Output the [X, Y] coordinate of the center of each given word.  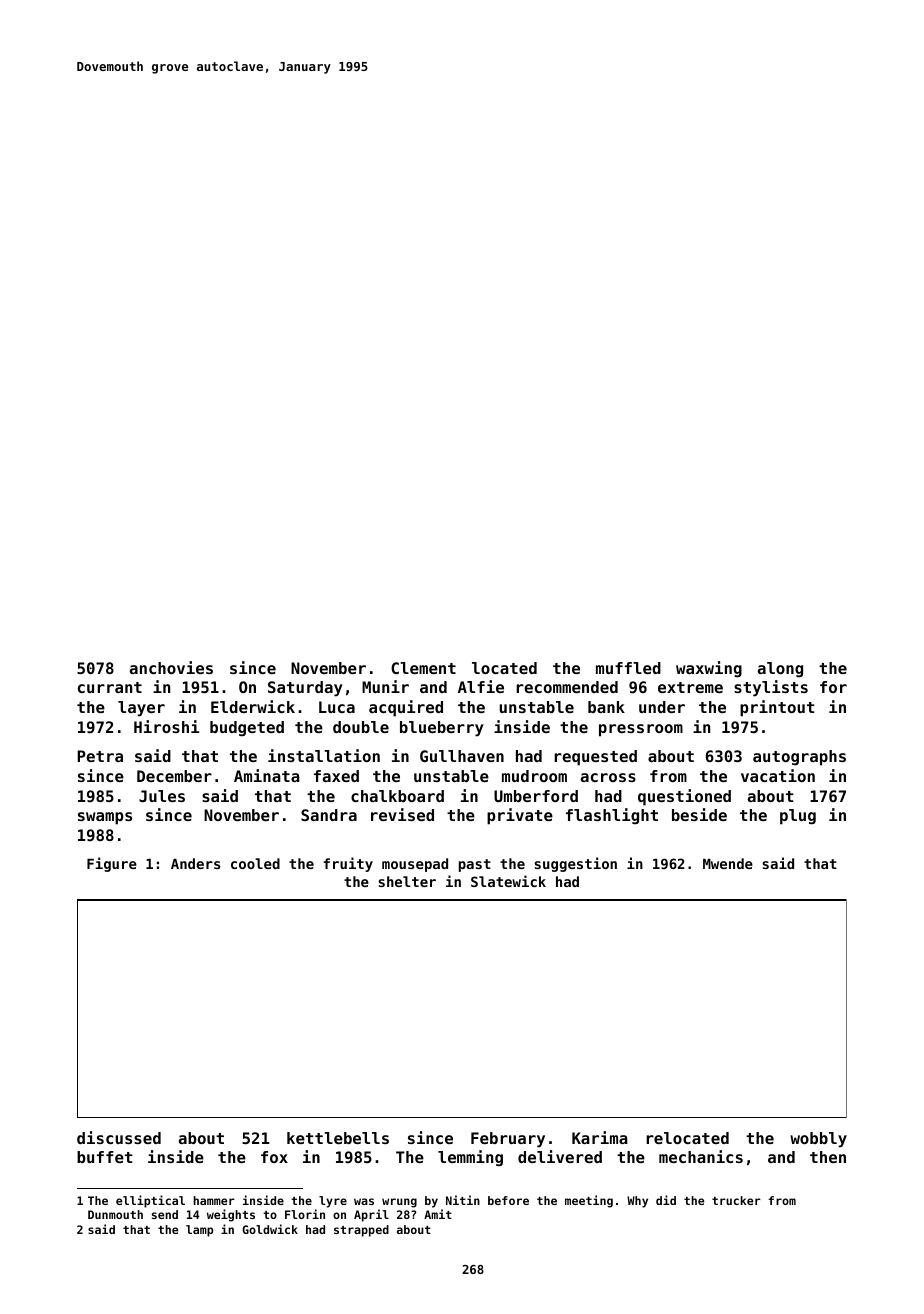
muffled [628, 668]
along [780, 669]
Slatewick [508, 881]
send [165, 1214]
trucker [736, 1200]
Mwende [728, 863]
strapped [361, 1231]
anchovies [171, 667]
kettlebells [338, 1138]
